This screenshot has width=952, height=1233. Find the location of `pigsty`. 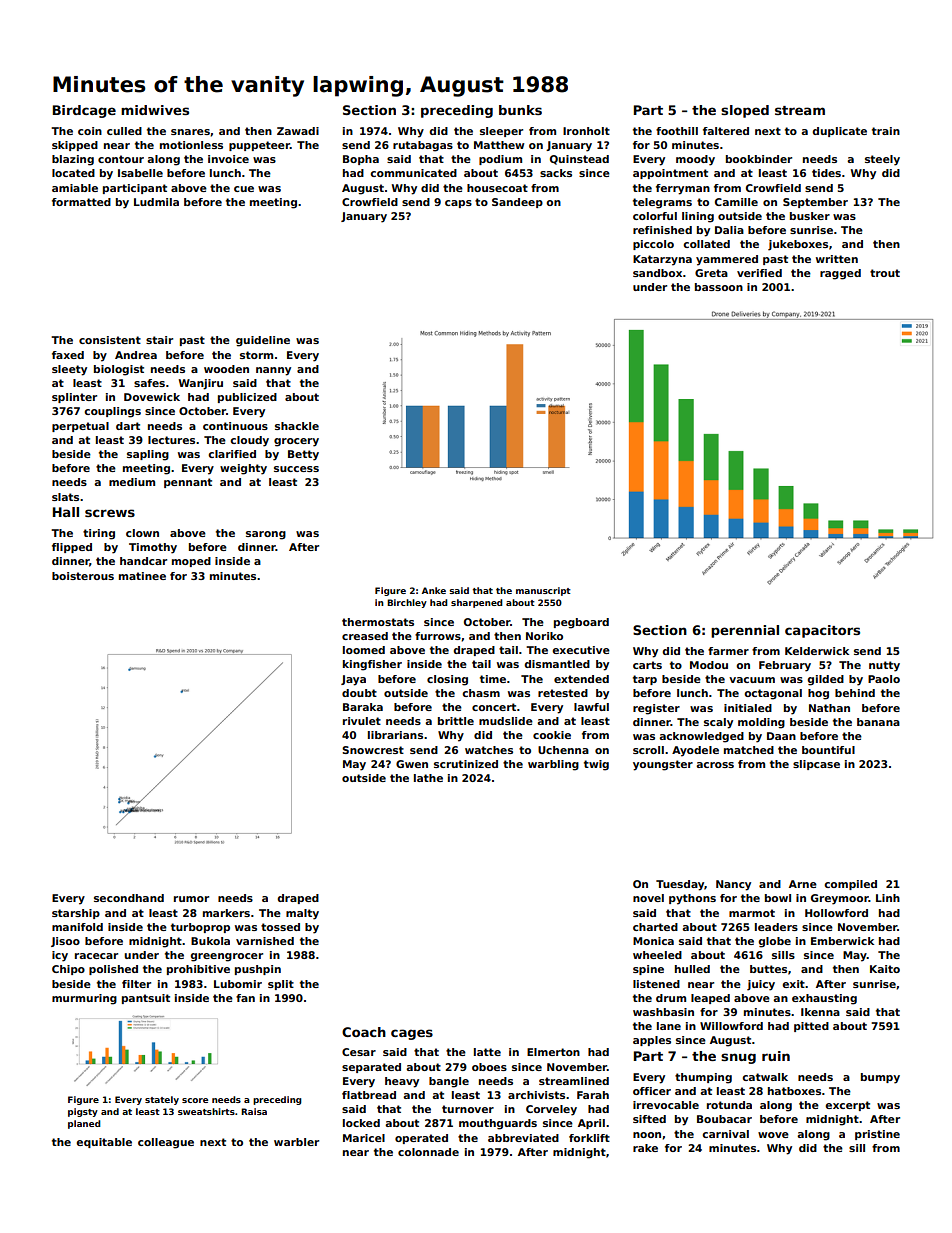

pigsty is located at coordinates (83, 1112).
